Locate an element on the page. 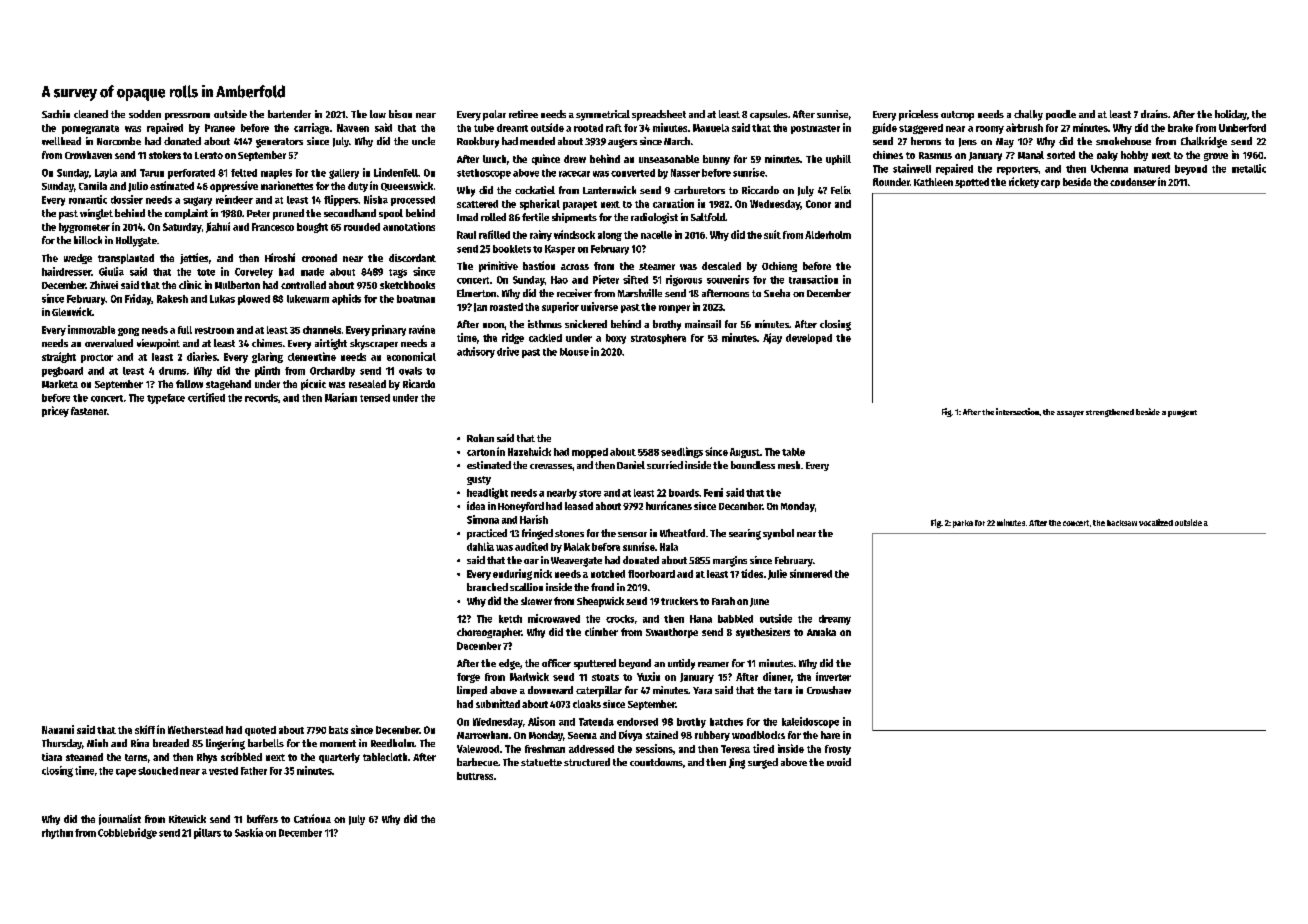 The image size is (1308, 924). transaction is located at coordinates (813, 279).
